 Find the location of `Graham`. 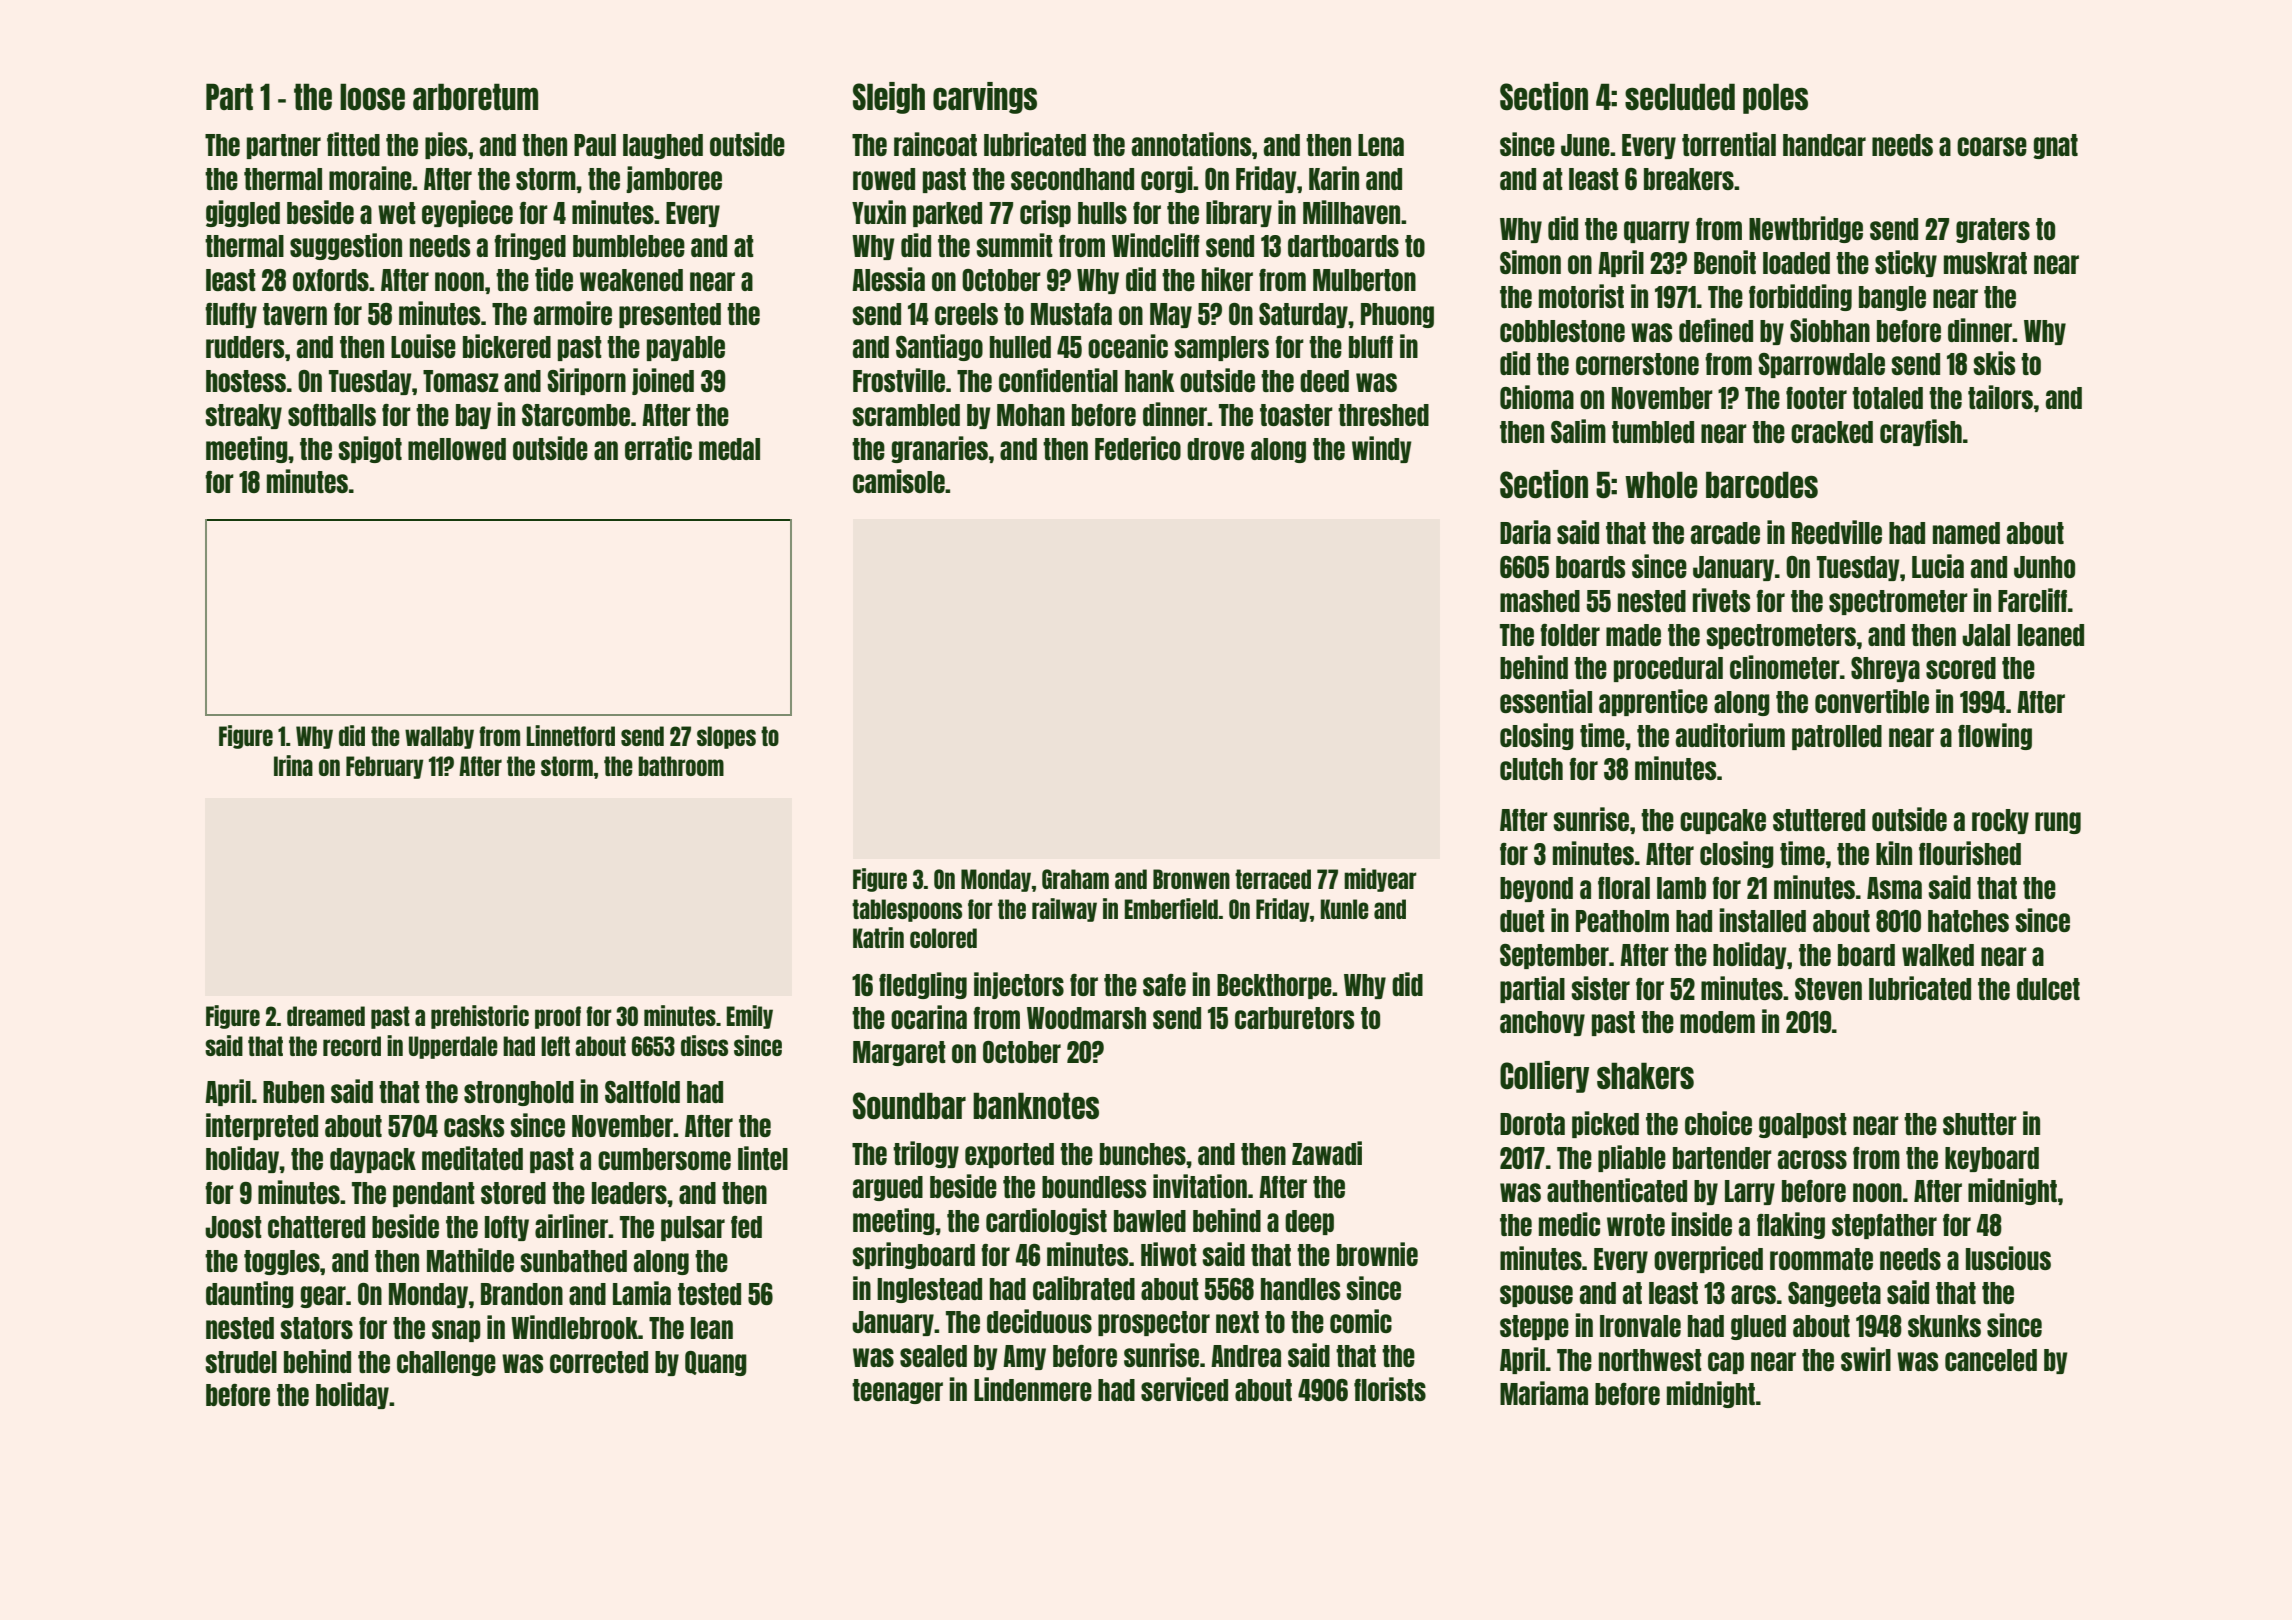

Graham is located at coordinates (1075, 879).
